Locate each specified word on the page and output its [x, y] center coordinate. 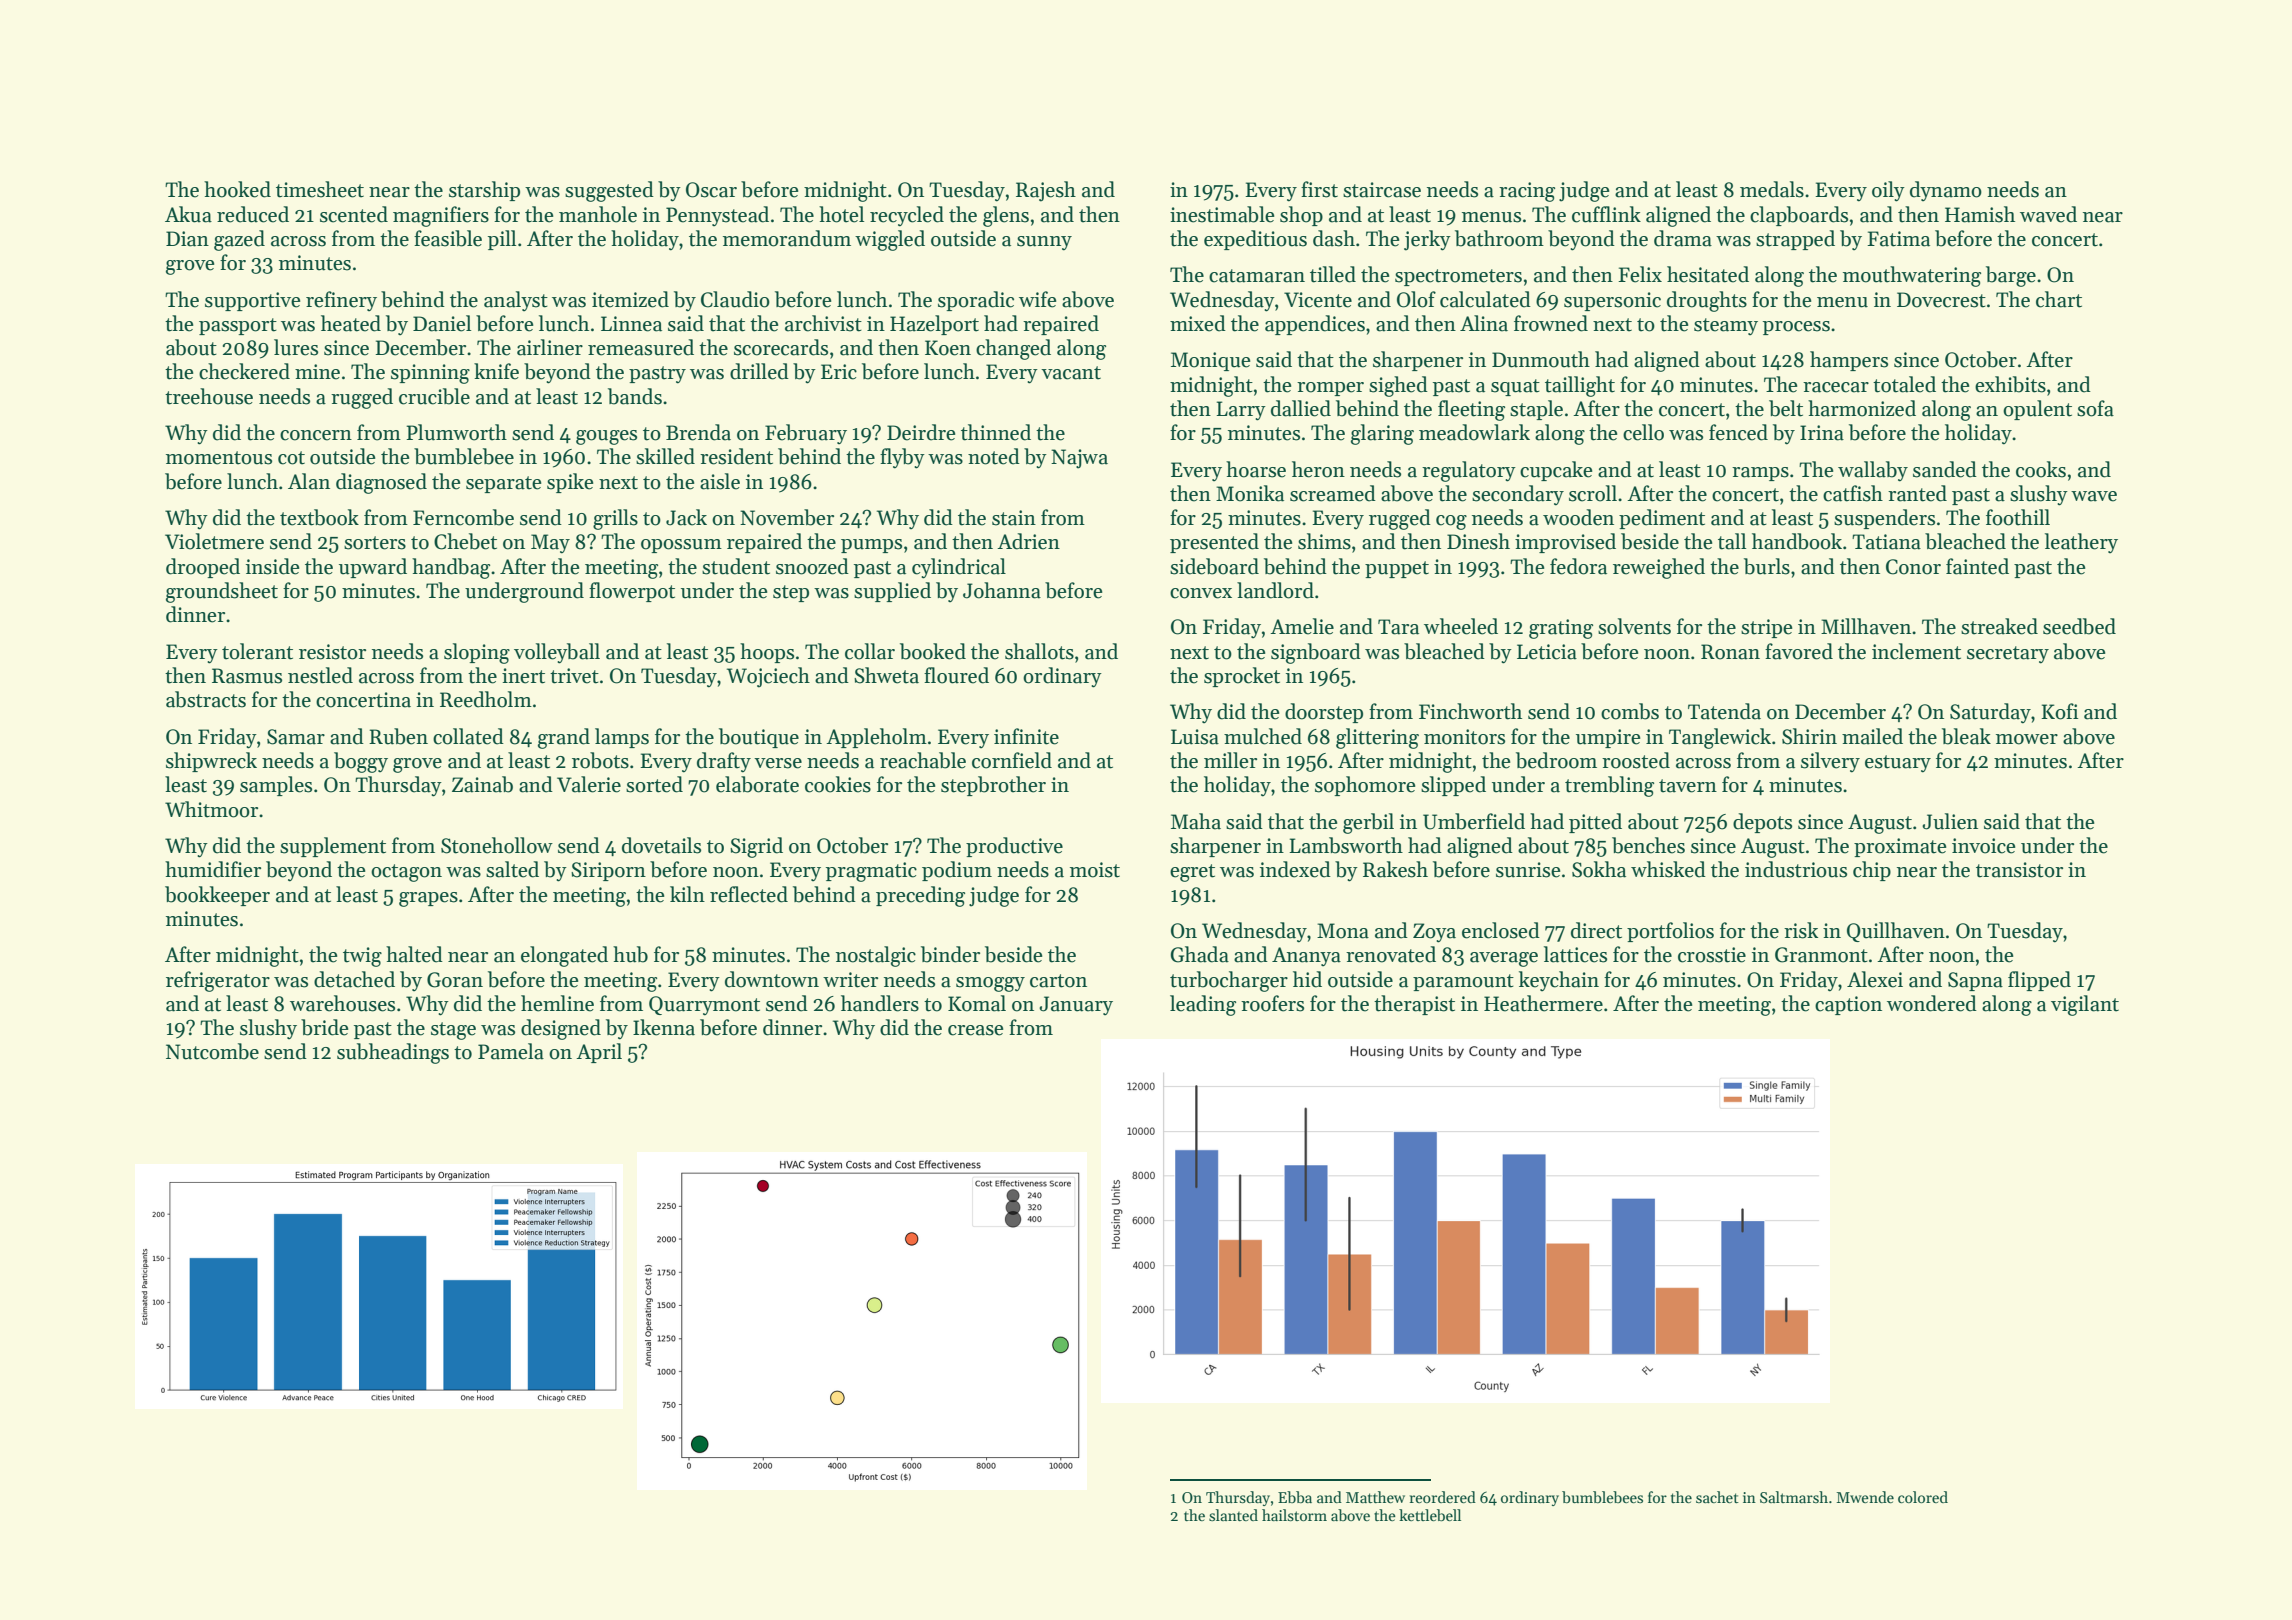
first [1319, 189]
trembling [1609, 786]
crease [975, 1030]
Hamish [1980, 214]
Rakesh [1395, 869]
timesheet [320, 189]
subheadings [393, 1053]
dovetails [661, 845]
